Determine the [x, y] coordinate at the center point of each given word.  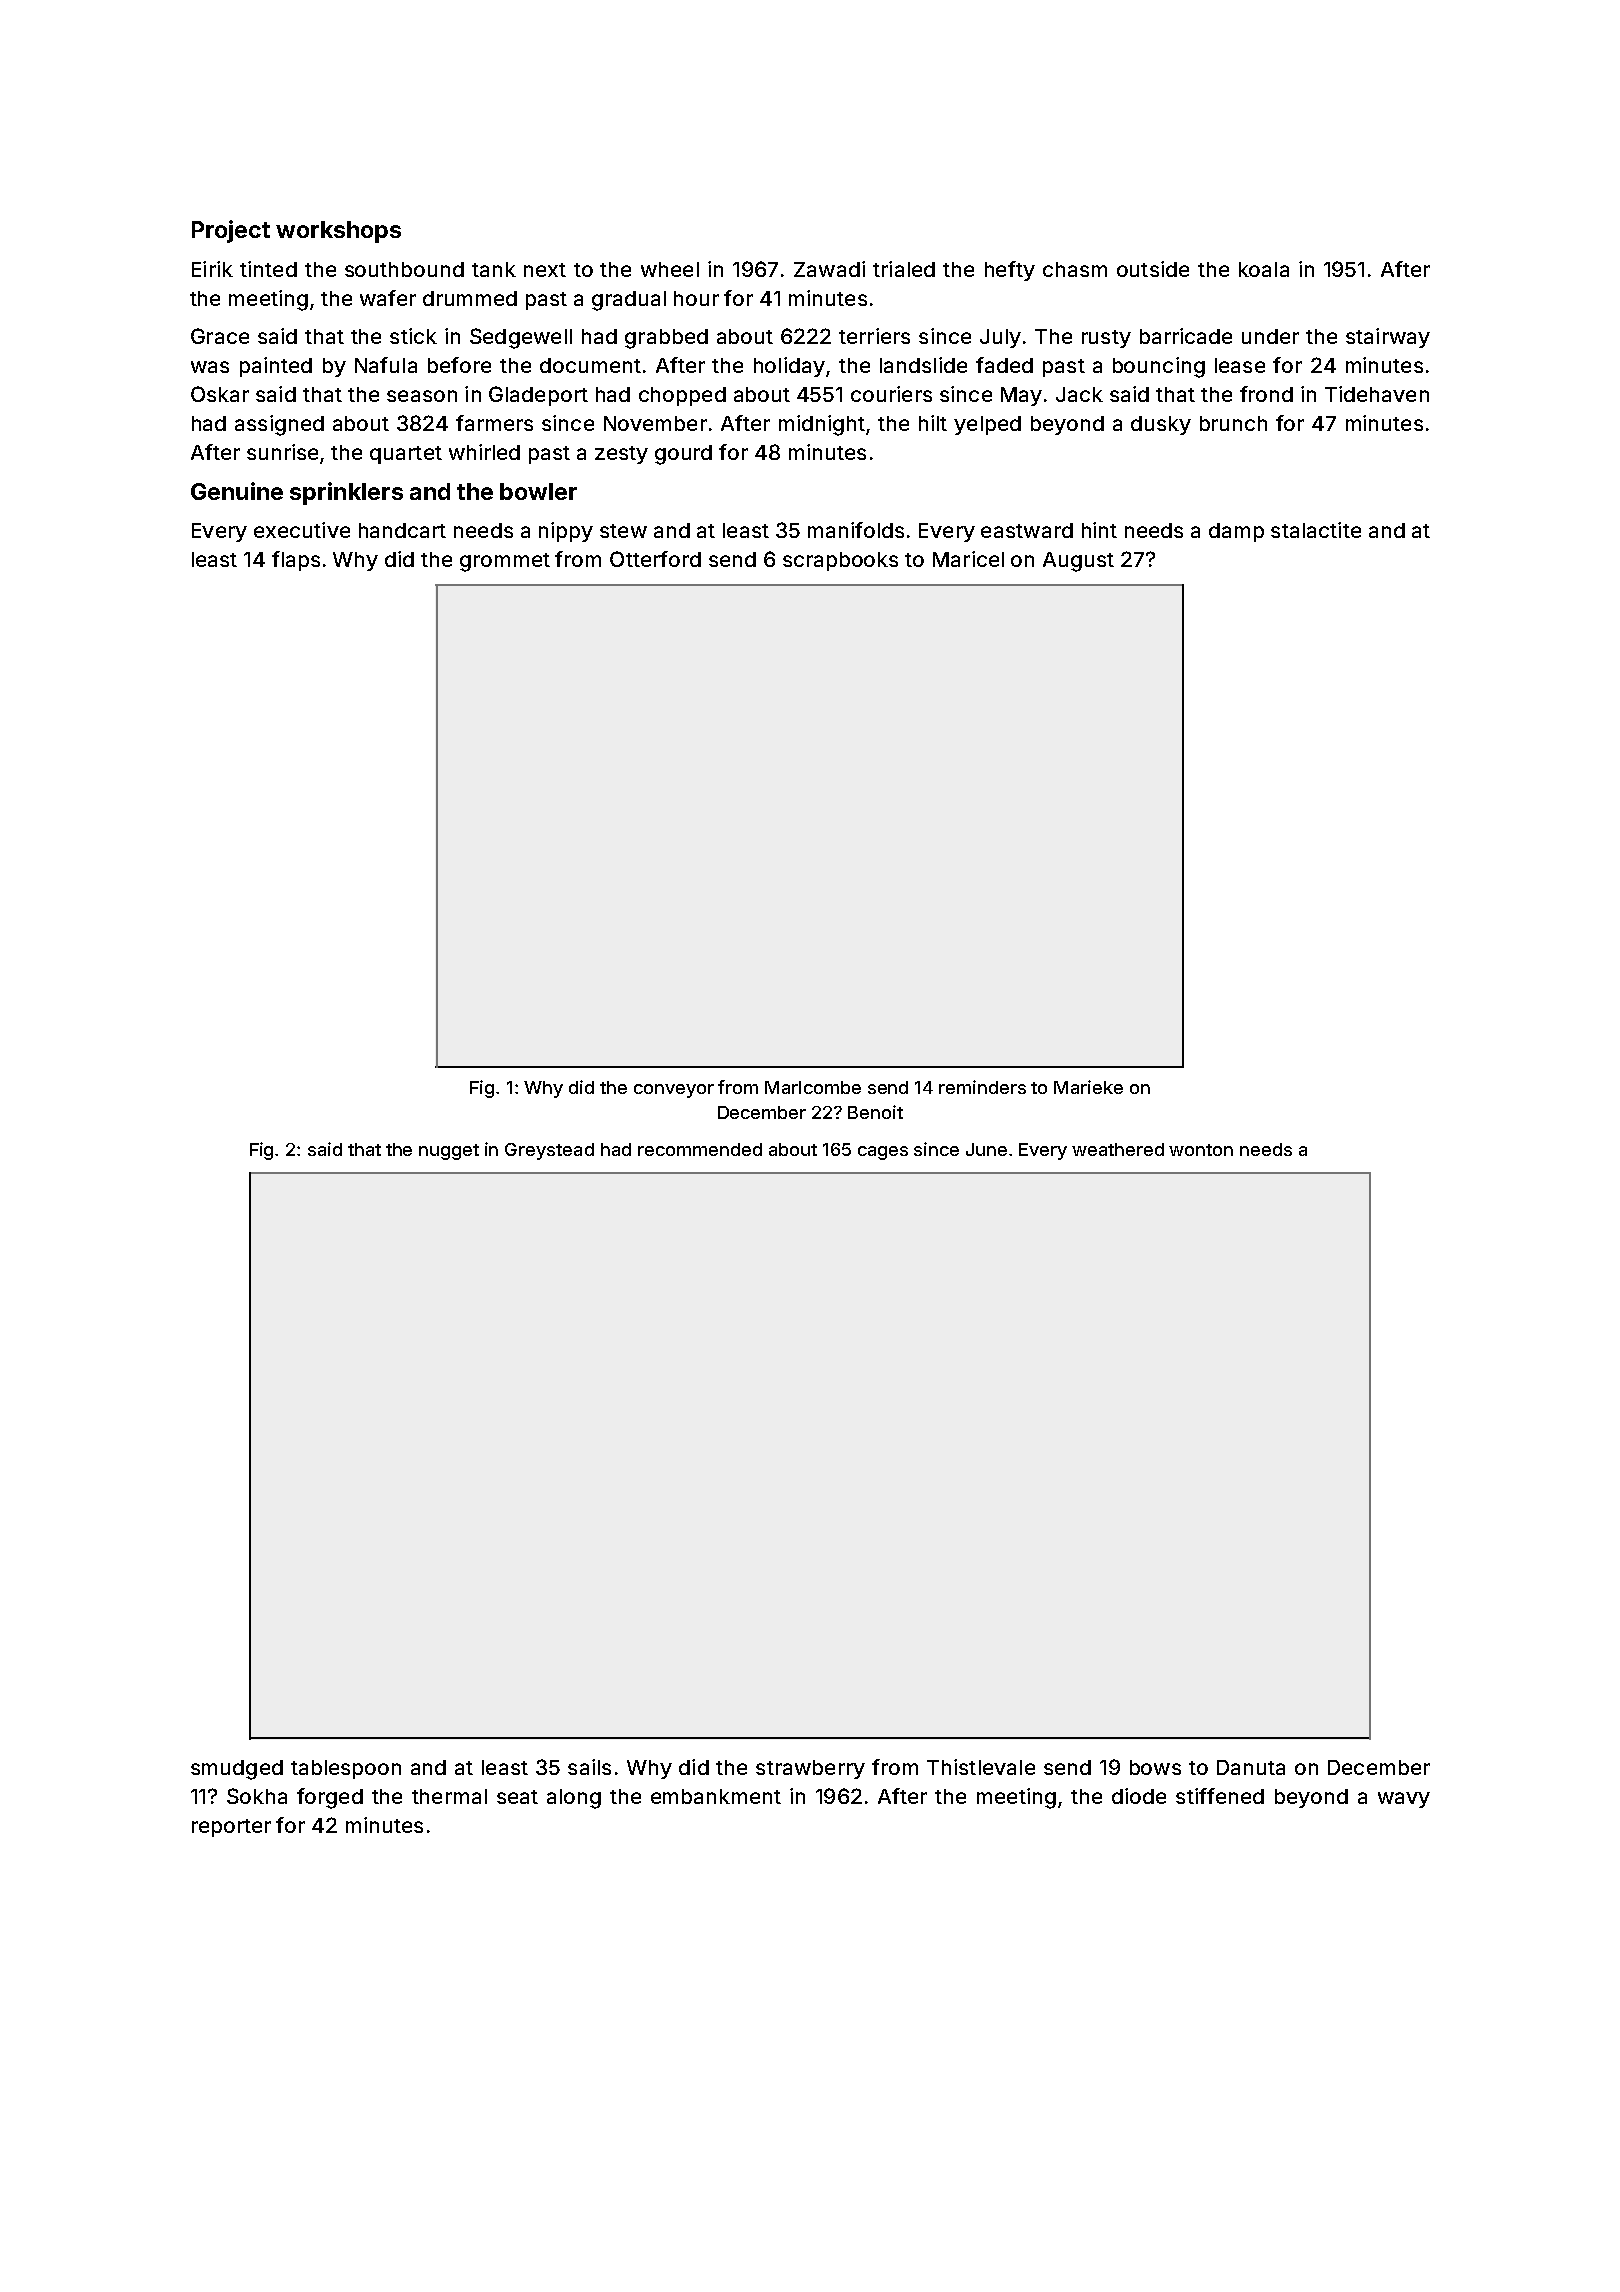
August [1078, 562]
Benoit [875, 1112]
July [1000, 338]
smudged [237, 1770]
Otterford [655, 559]
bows [1155, 1767]
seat [517, 1797]
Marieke [1088, 1087]
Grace [220, 336]
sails [589, 1767]
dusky [1161, 425]
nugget [449, 1152]
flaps [296, 561]
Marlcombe [813, 1087]
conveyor [674, 1091]
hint [1099, 530]
